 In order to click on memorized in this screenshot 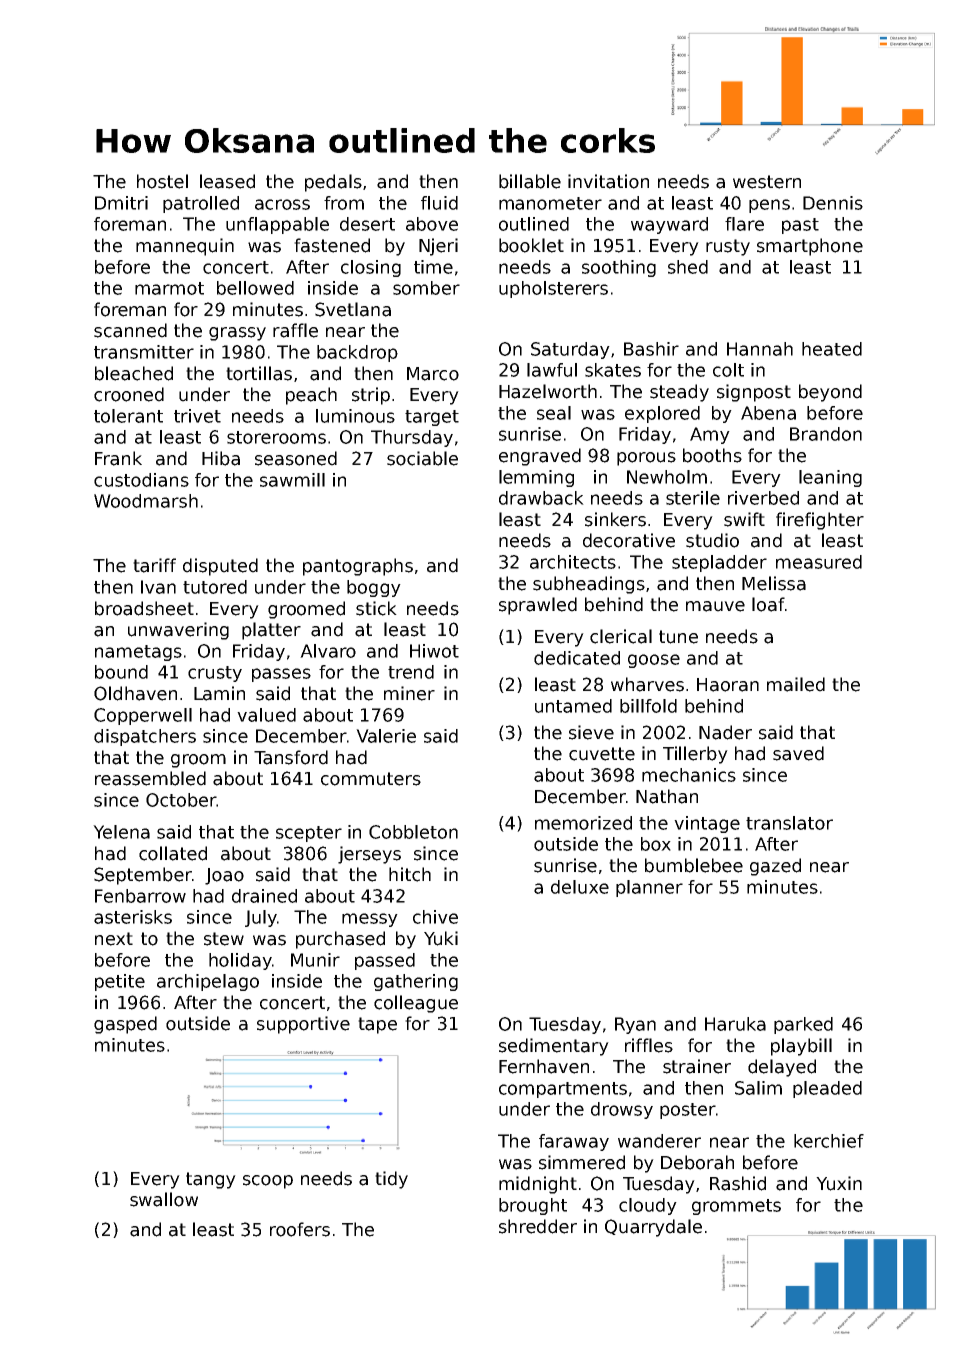, I will do `click(583, 823)`.
